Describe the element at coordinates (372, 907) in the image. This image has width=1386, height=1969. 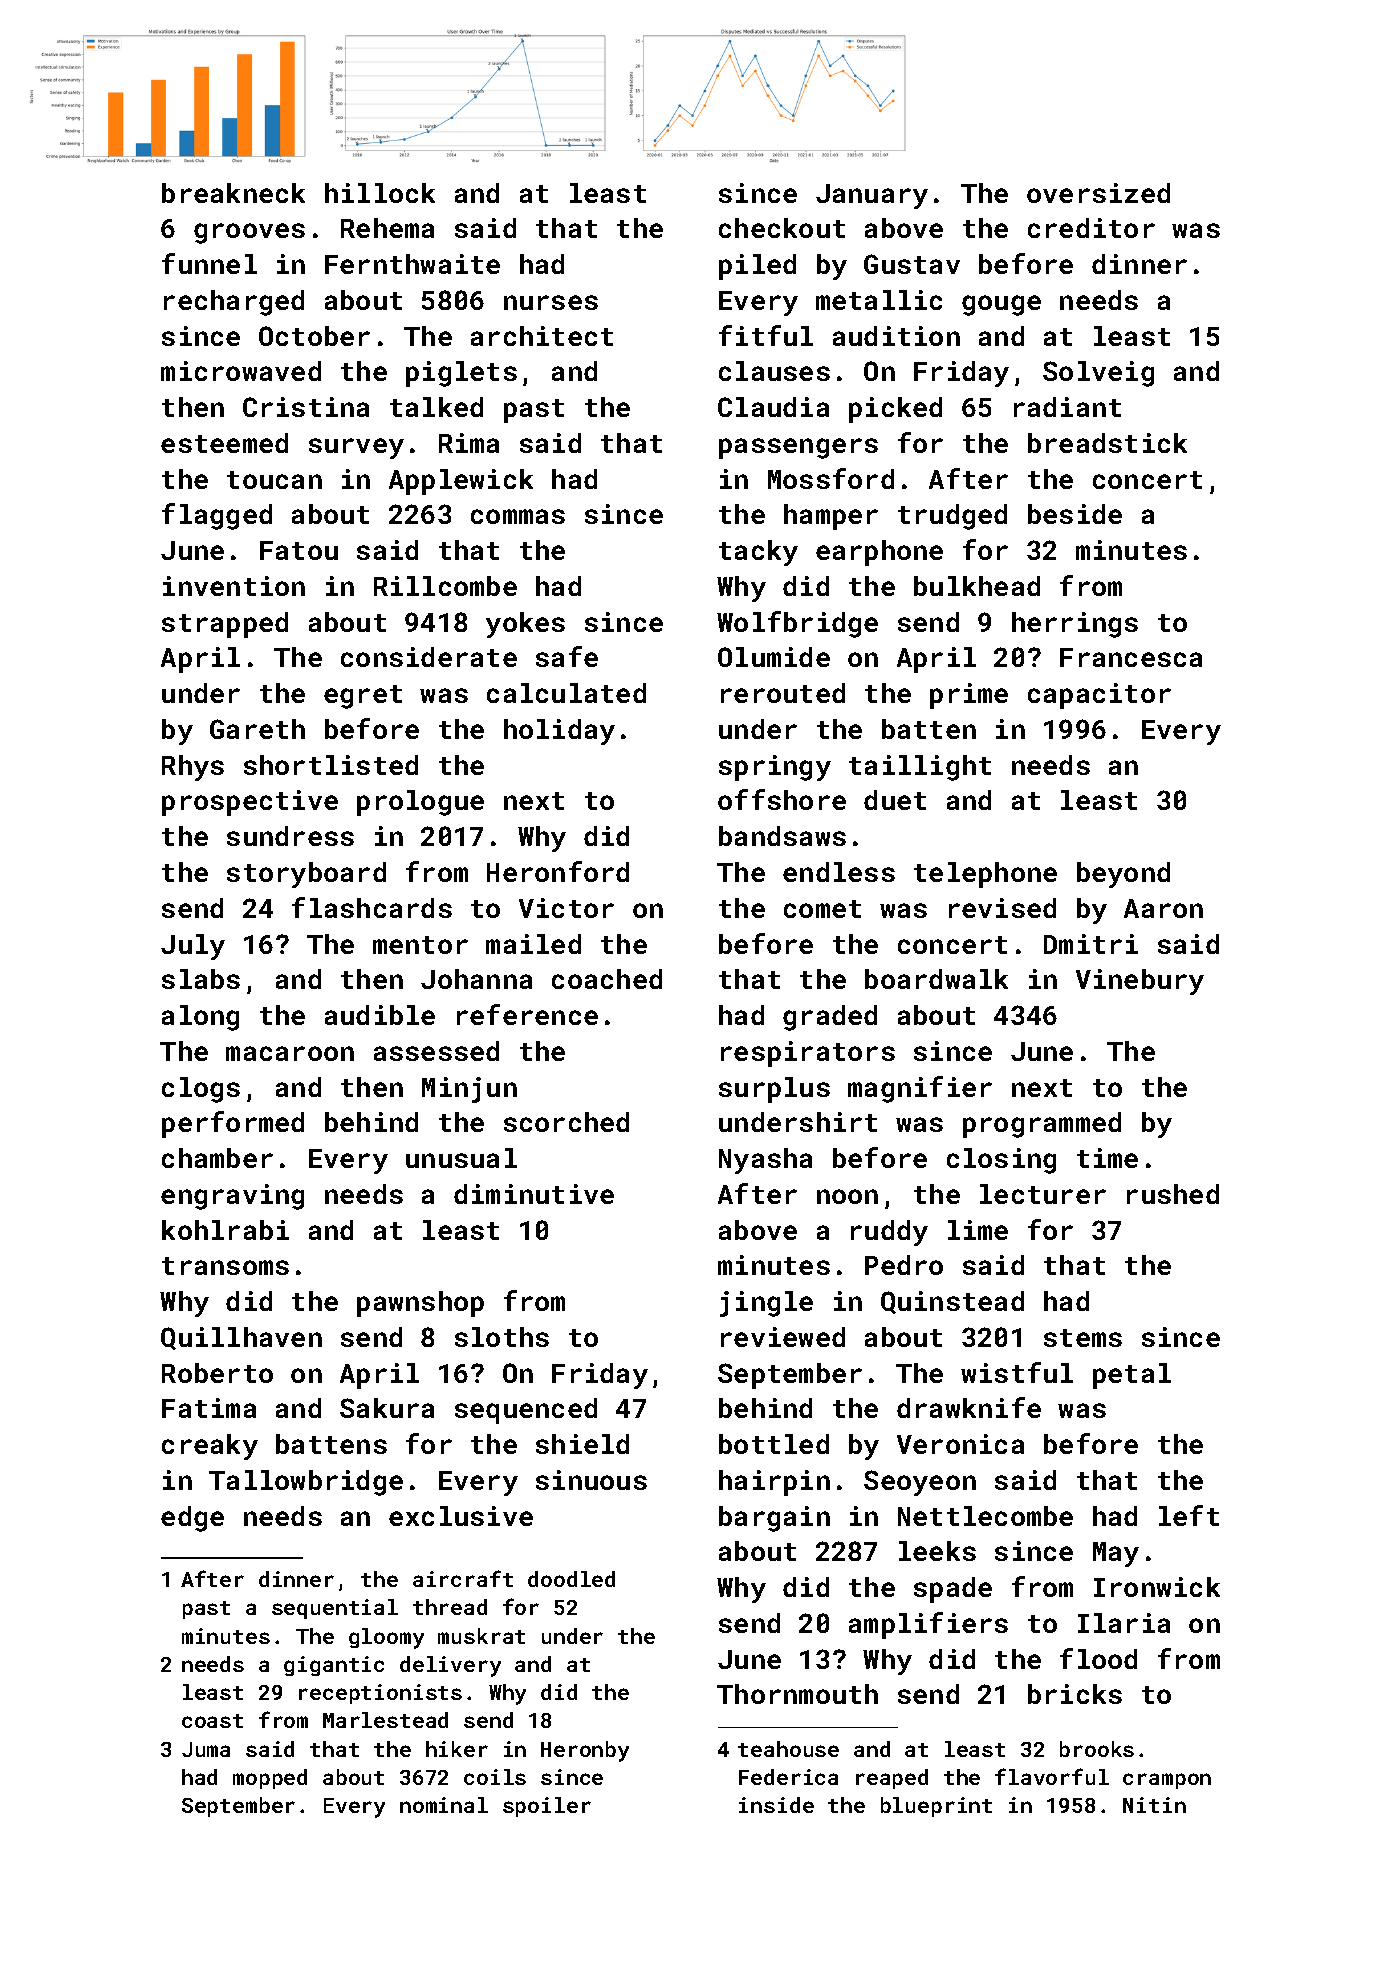
I see `flashcards` at that location.
